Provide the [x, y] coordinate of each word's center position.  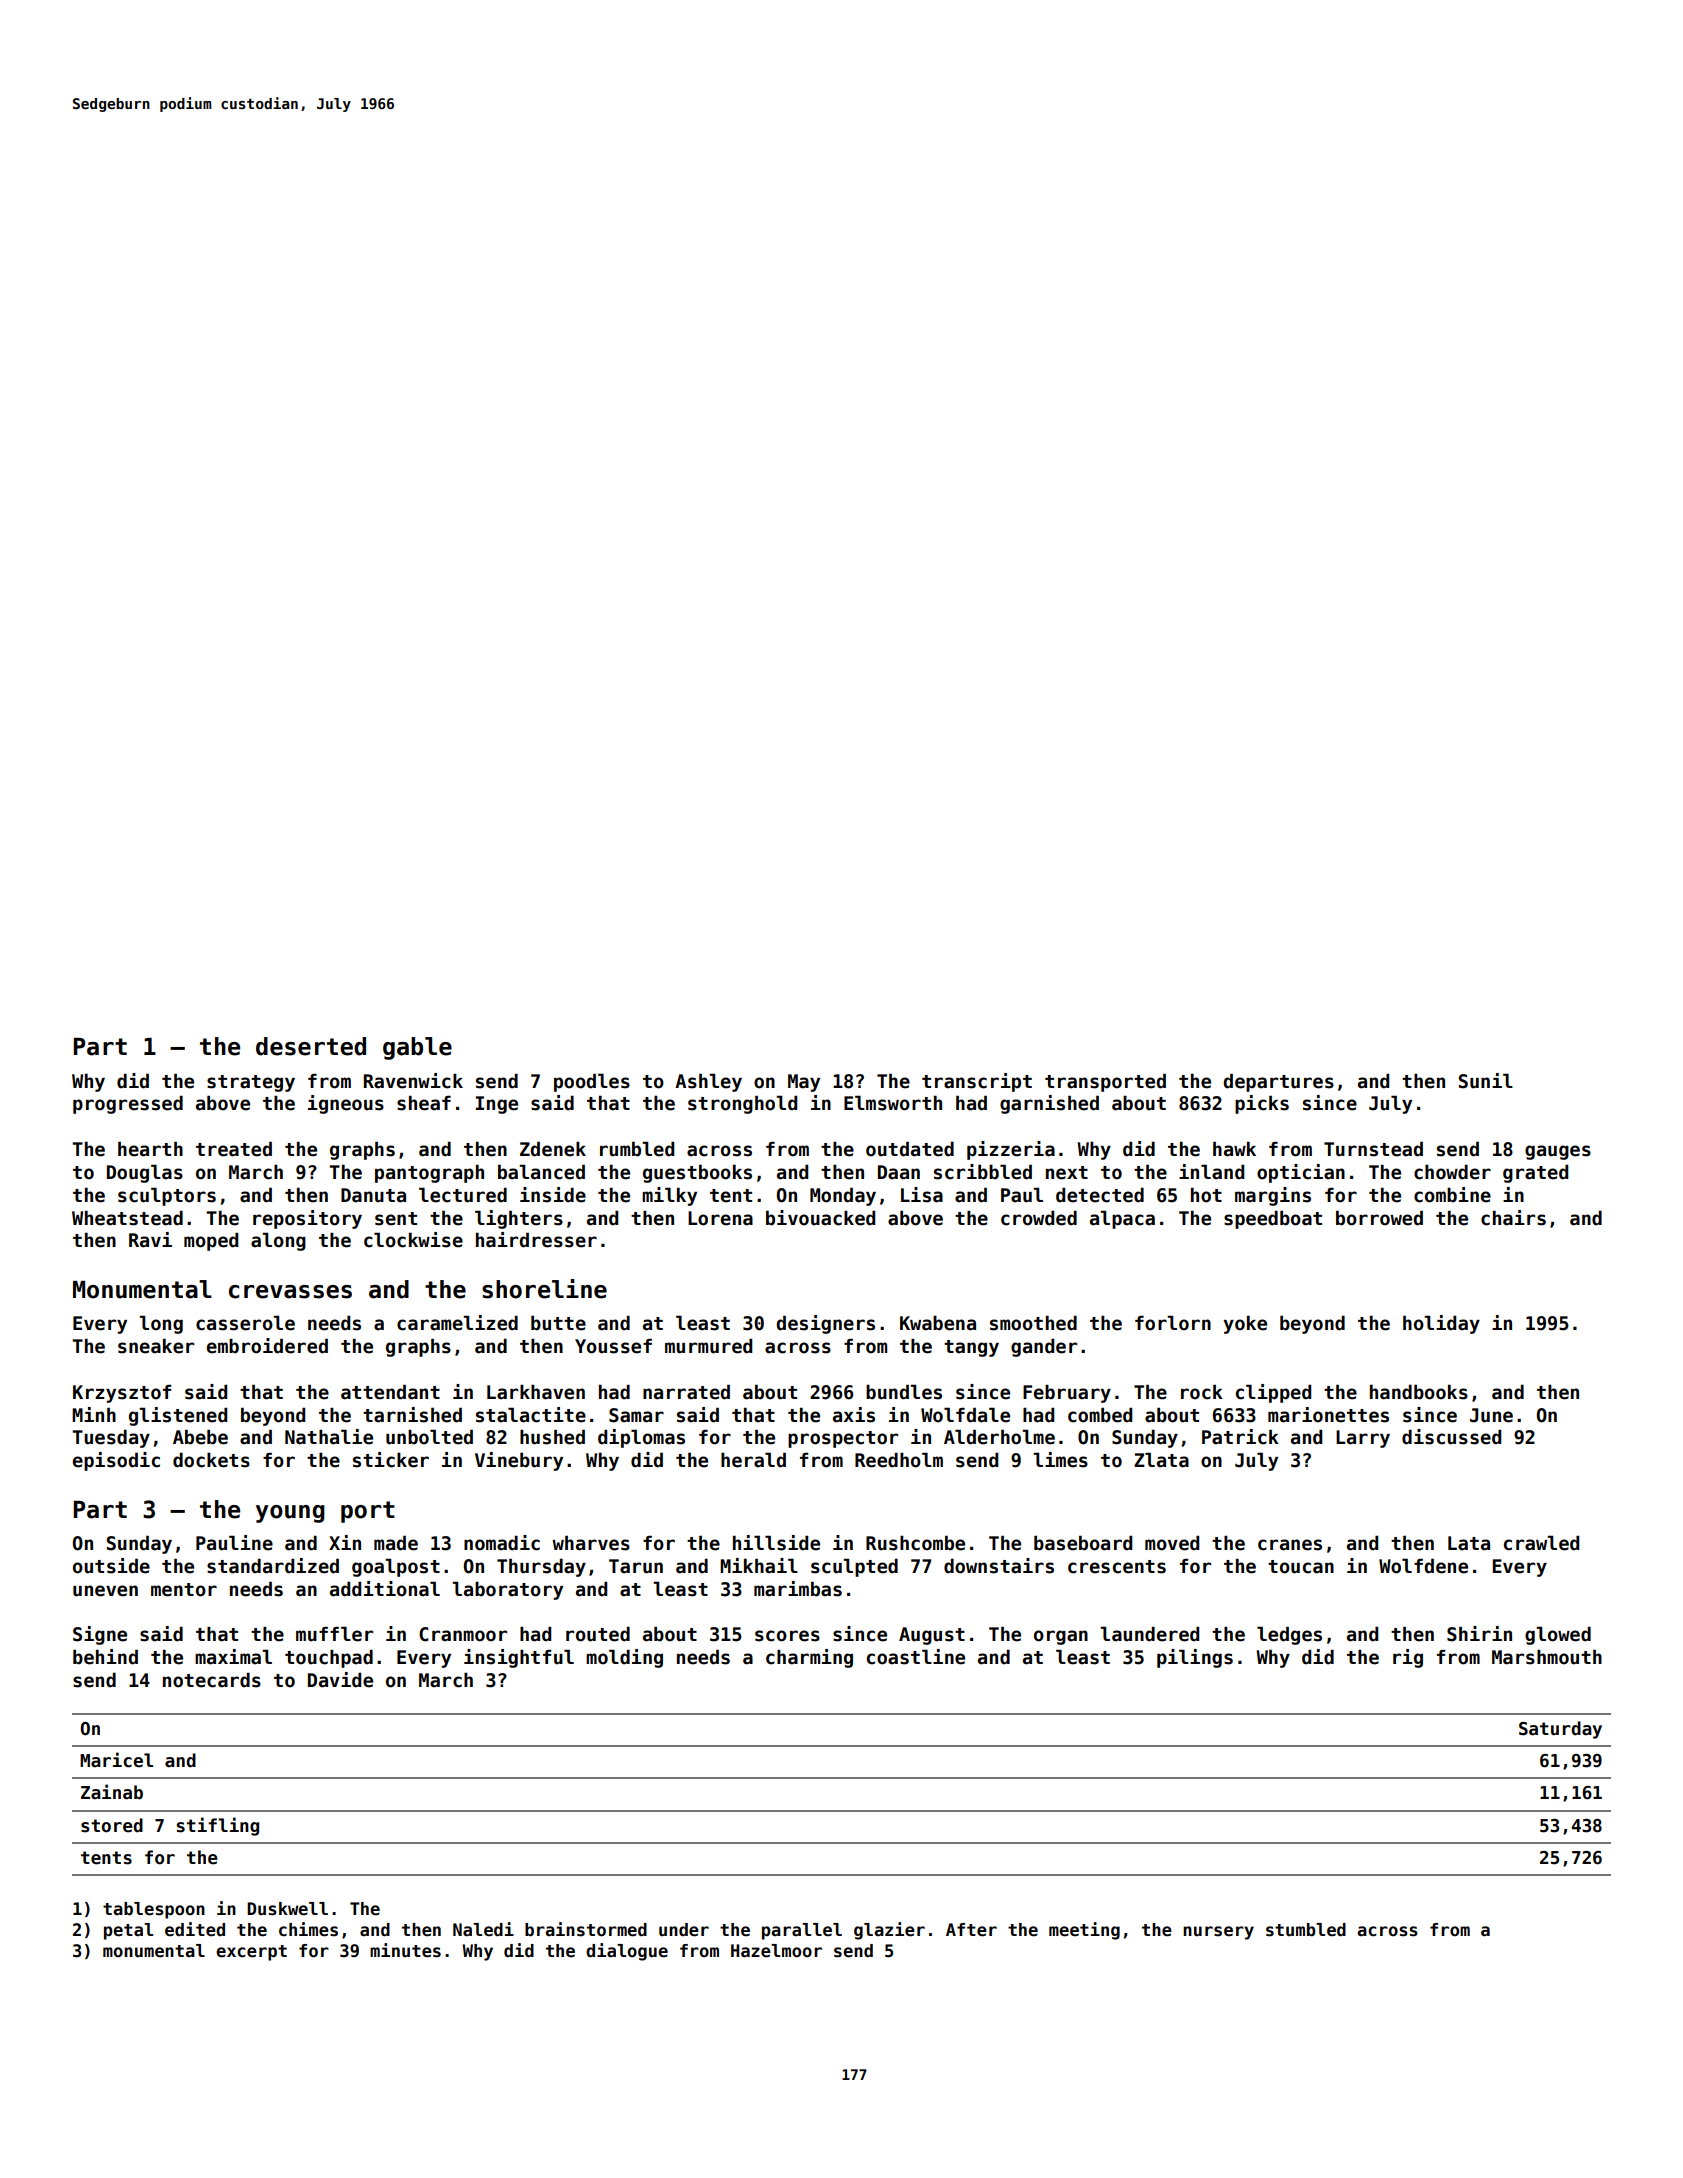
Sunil [1486, 1081]
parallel [802, 1931]
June [1491, 1415]
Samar [636, 1415]
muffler [334, 1634]
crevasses [290, 1292]
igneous [346, 1104]
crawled [1541, 1543]
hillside [776, 1543]
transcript [977, 1082]
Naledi [483, 1929]
